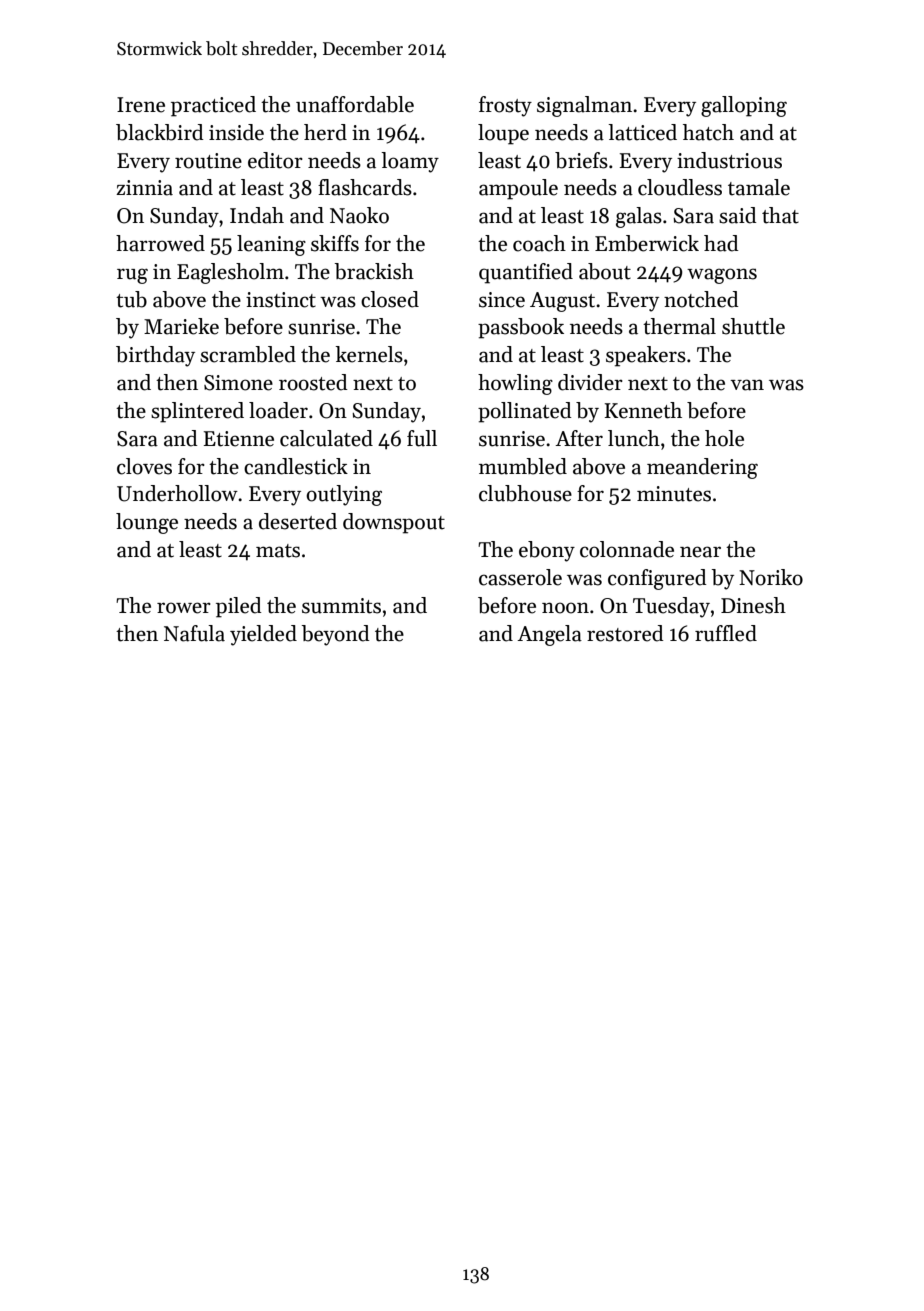  I want to click on had, so click(721, 243).
